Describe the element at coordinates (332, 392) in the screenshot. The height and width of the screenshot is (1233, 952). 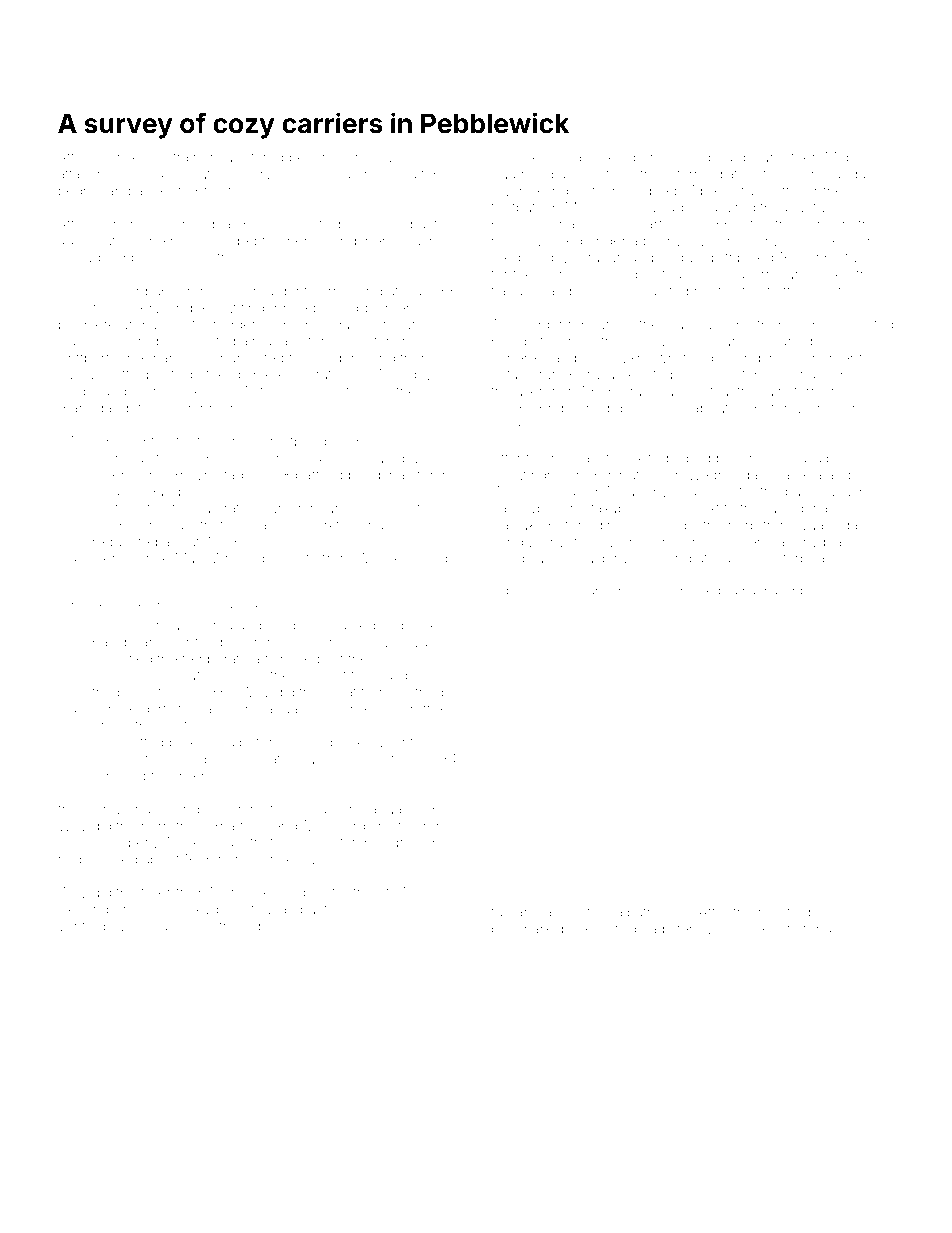
I see `conductors` at that location.
